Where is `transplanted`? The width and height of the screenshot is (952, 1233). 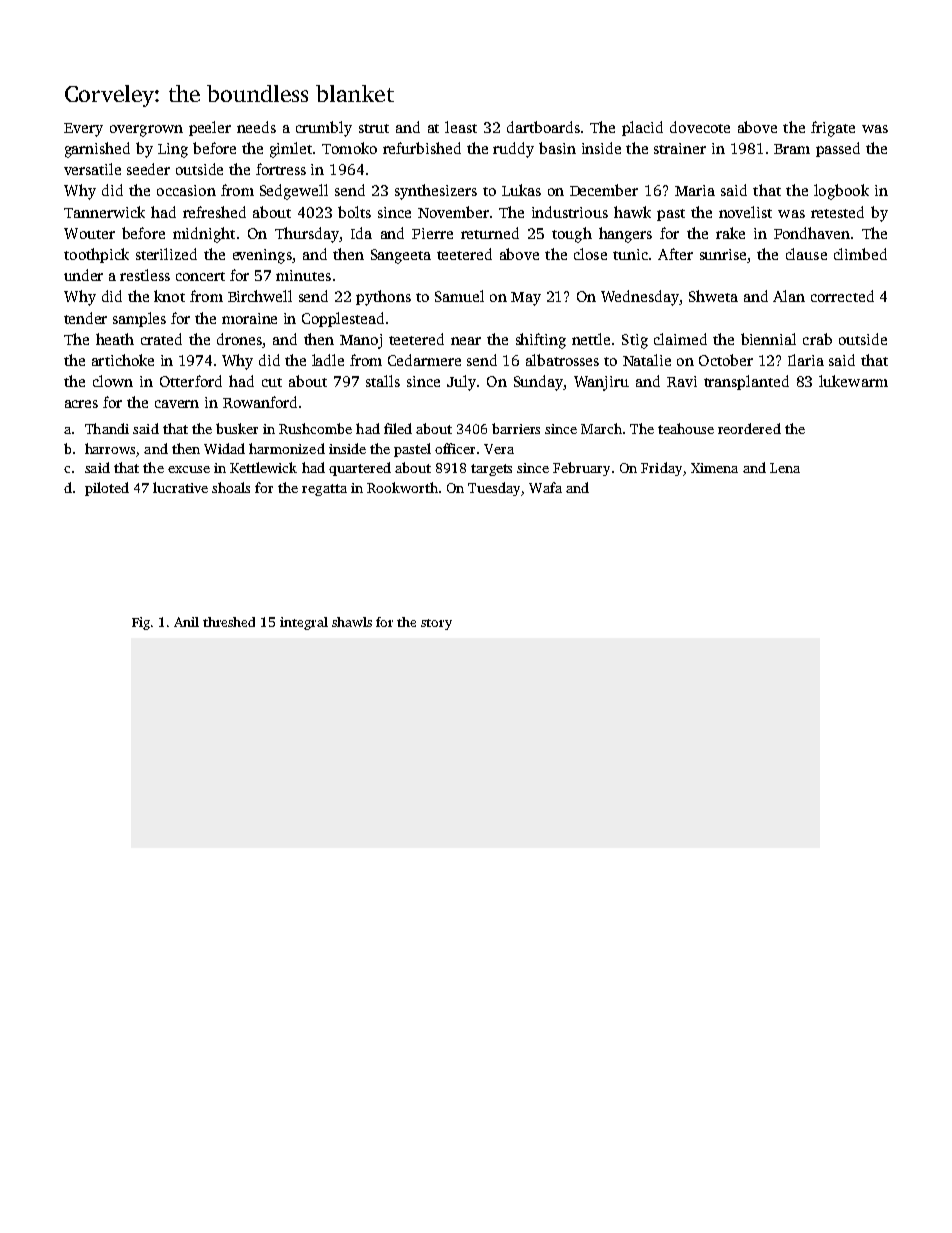 transplanted is located at coordinates (746, 382).
